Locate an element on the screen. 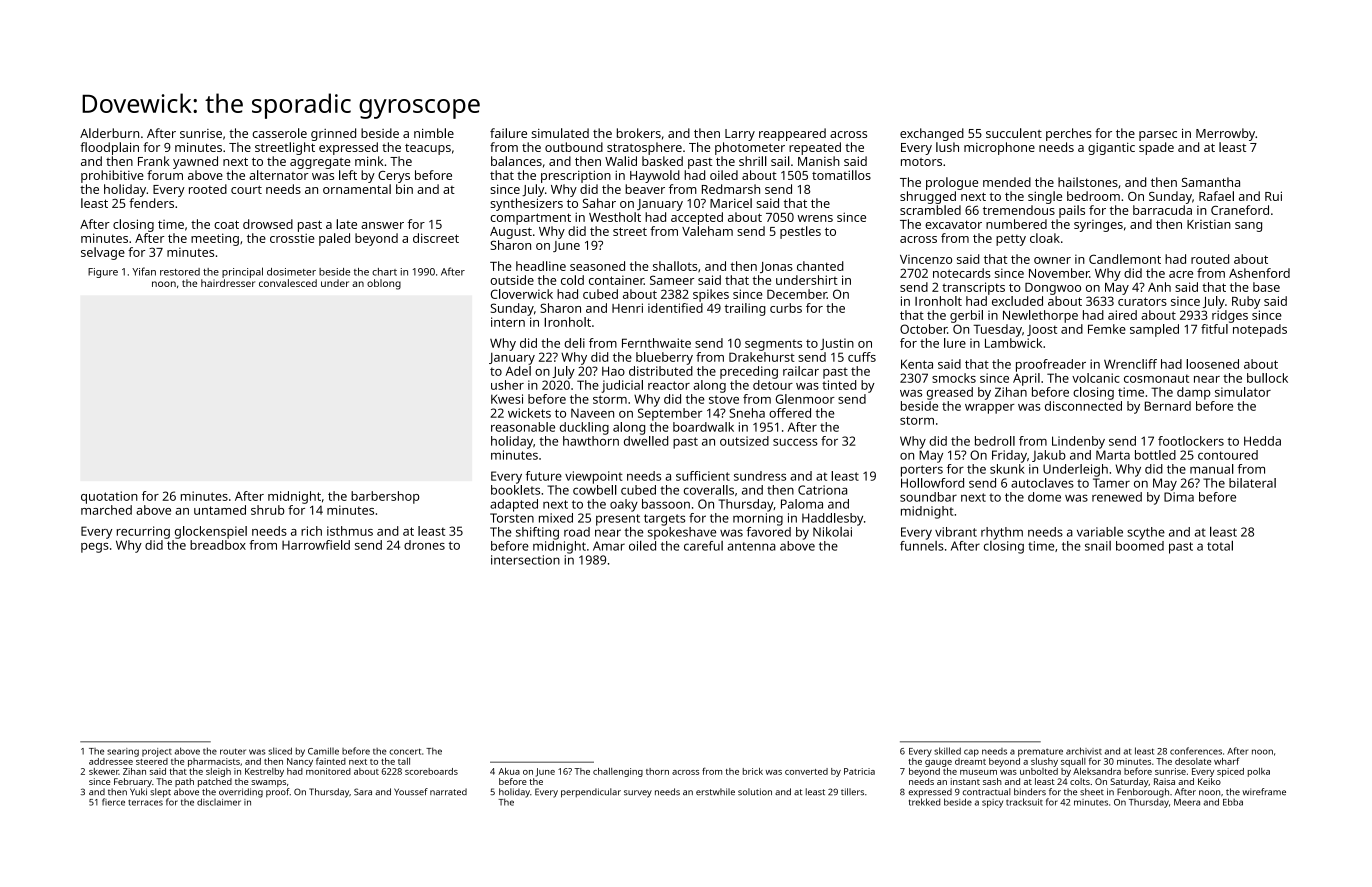 This screenshot has width=1372, height=887. trekked is located at coordinates (924, 802).
